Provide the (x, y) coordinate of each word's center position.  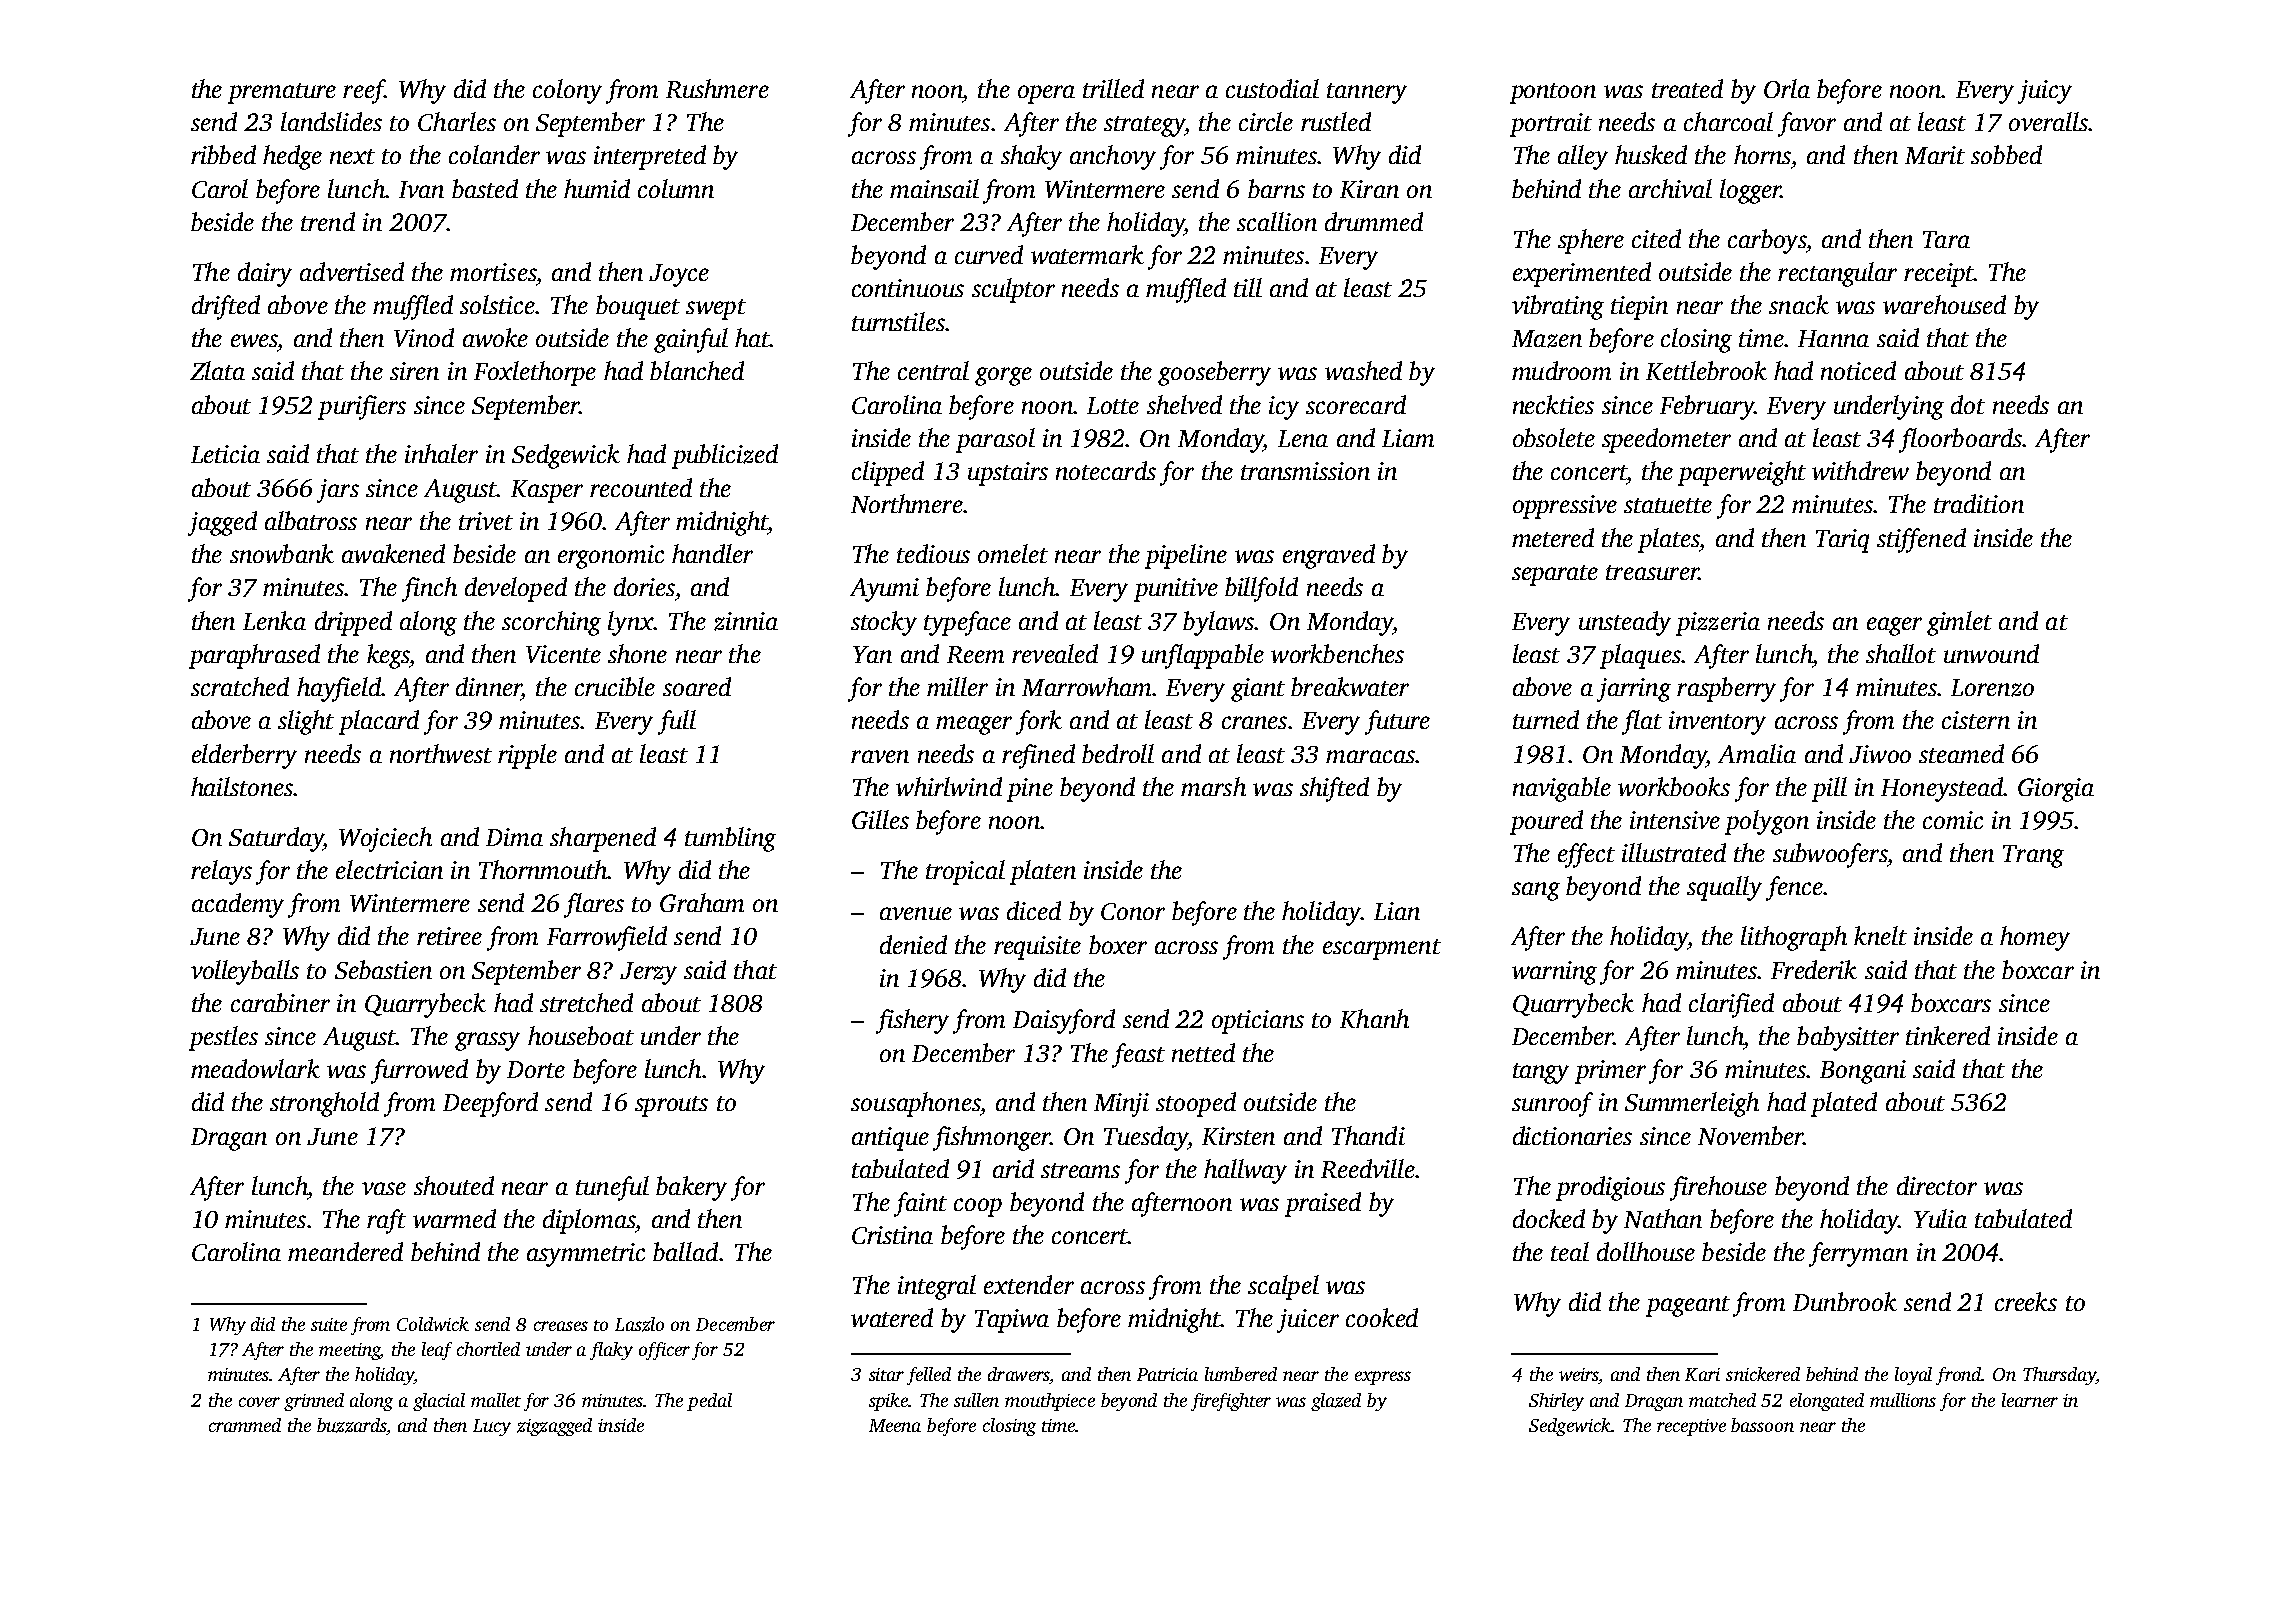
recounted (641, 487)
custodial (1272, 88)
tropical (965, 872)
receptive (1691, 1427)
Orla (1787, 88)
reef (363, 91)
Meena (895, 1425)
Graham (702, 902)
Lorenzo (1992, 688)
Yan (872, 654)
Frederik (1814, 969)
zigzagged (554, 1427)
